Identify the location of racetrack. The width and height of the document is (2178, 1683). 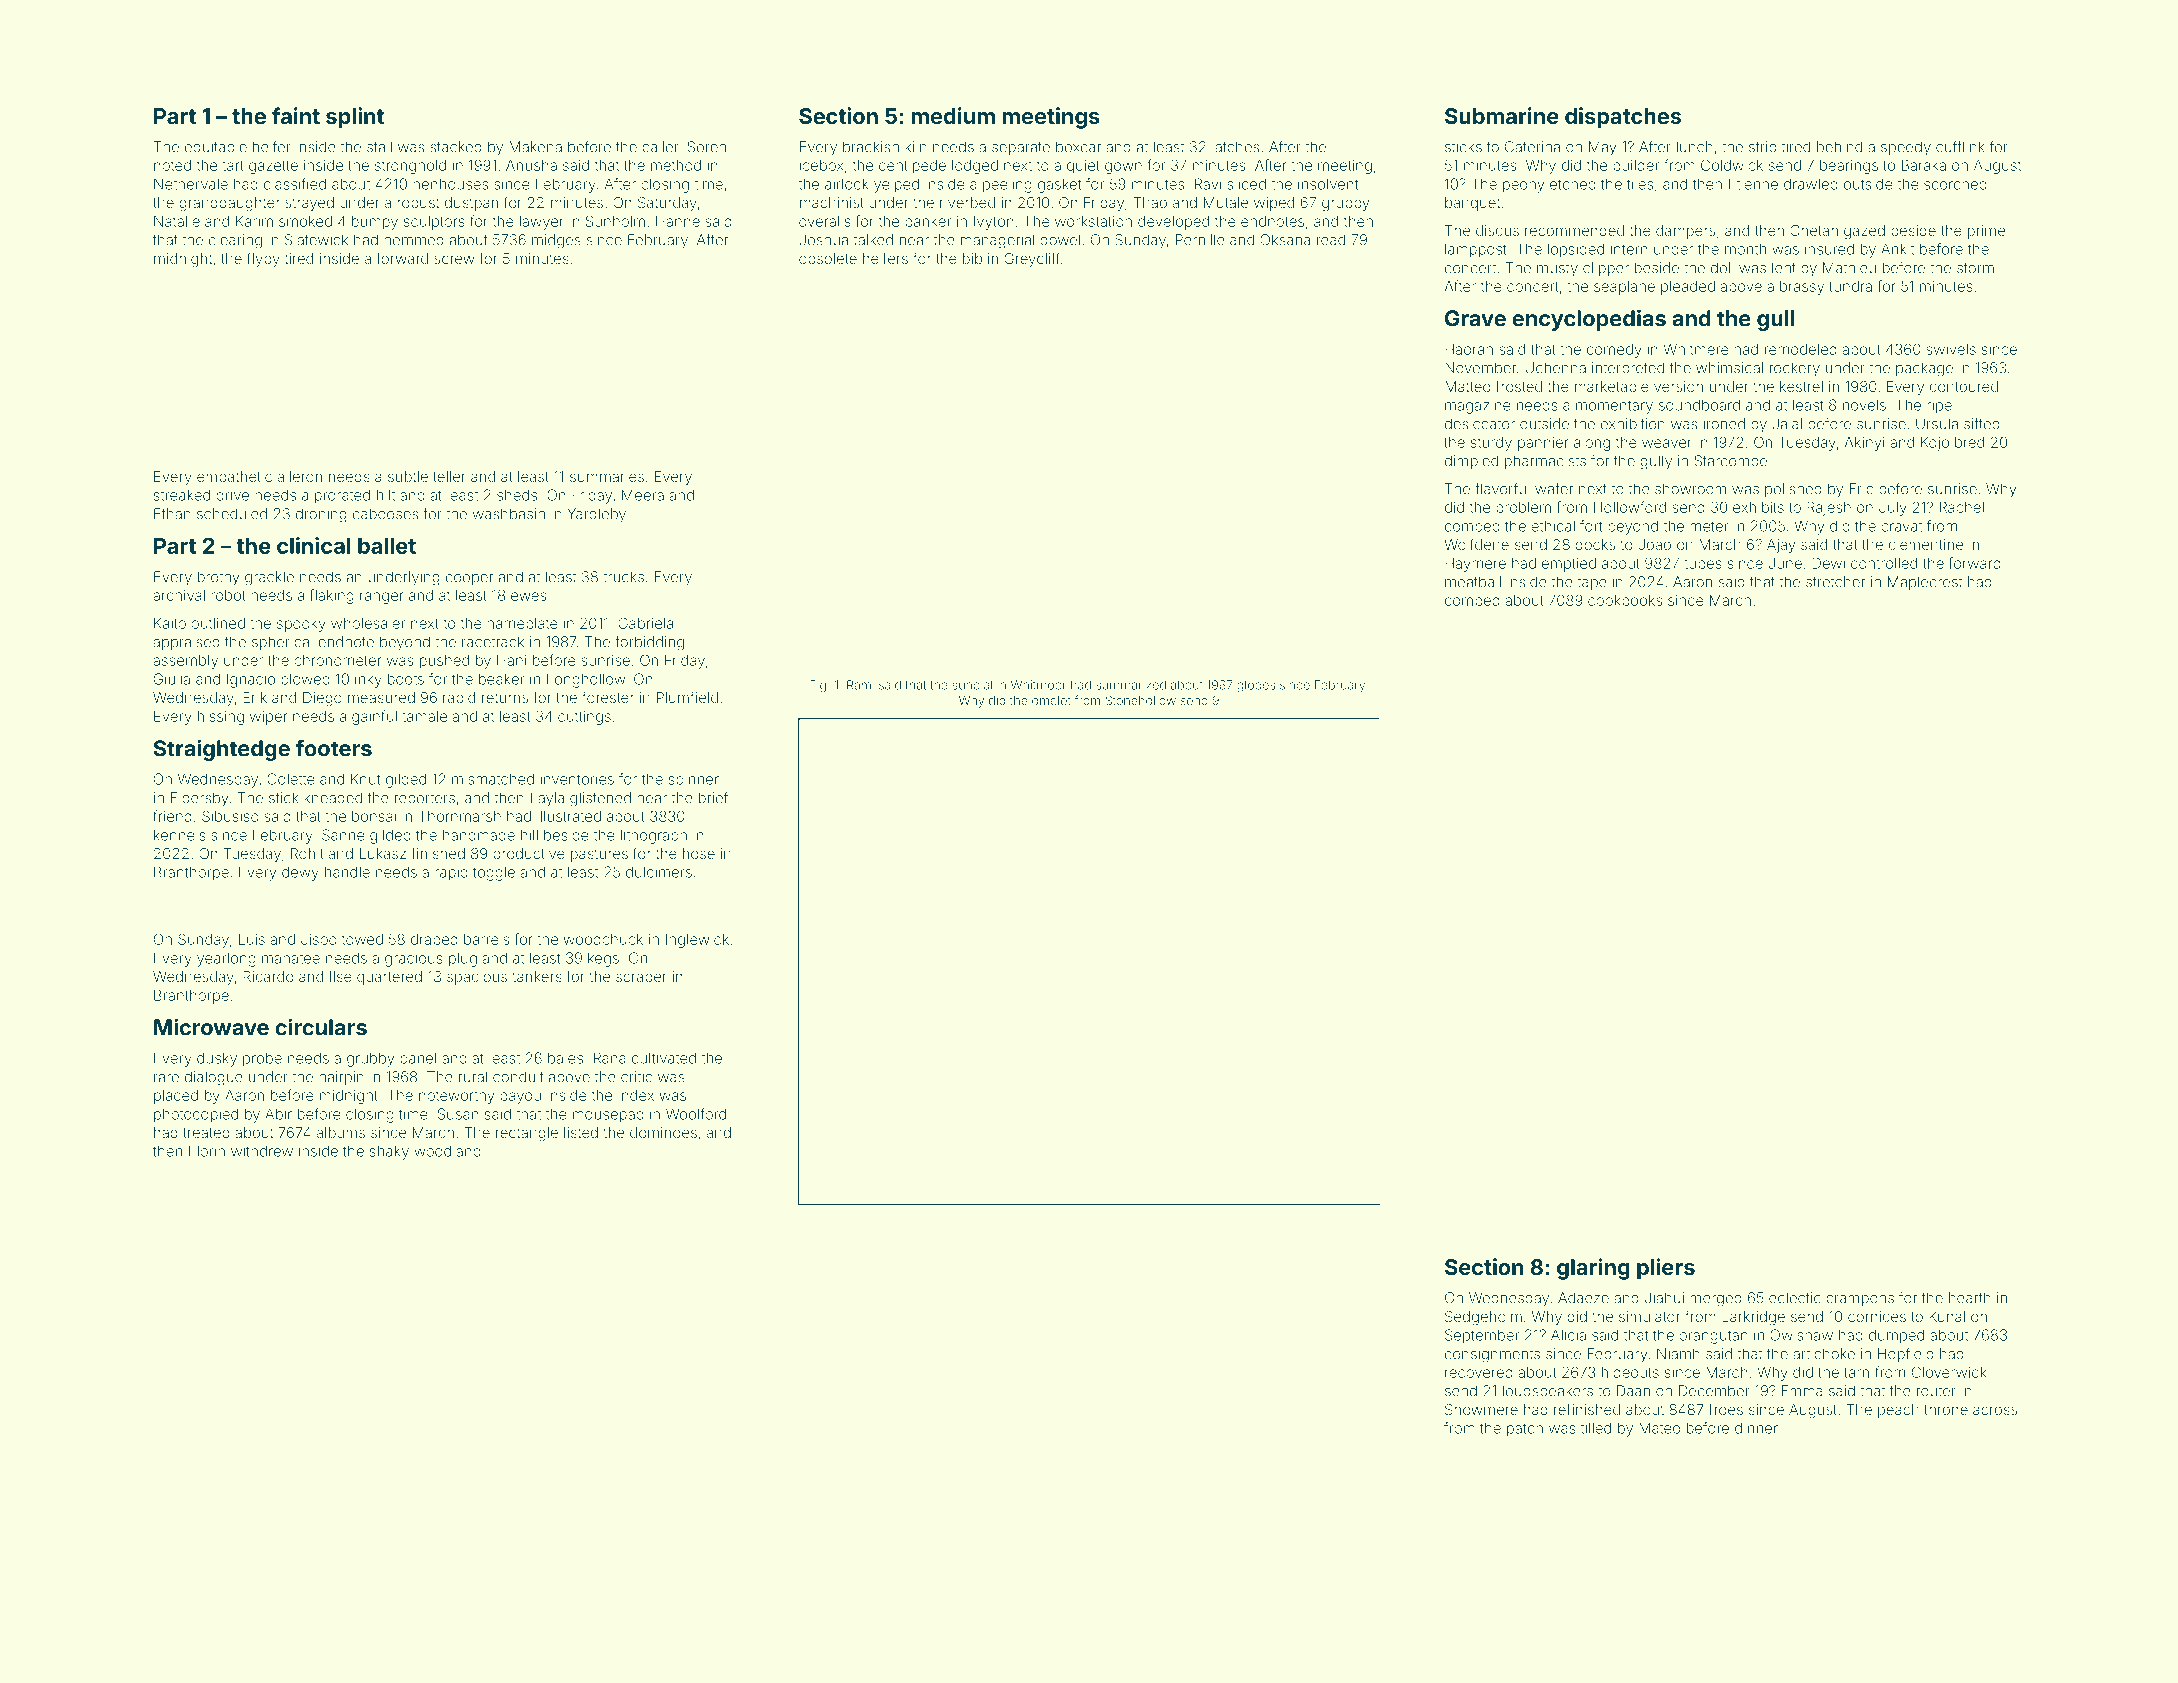
(493, 642).
